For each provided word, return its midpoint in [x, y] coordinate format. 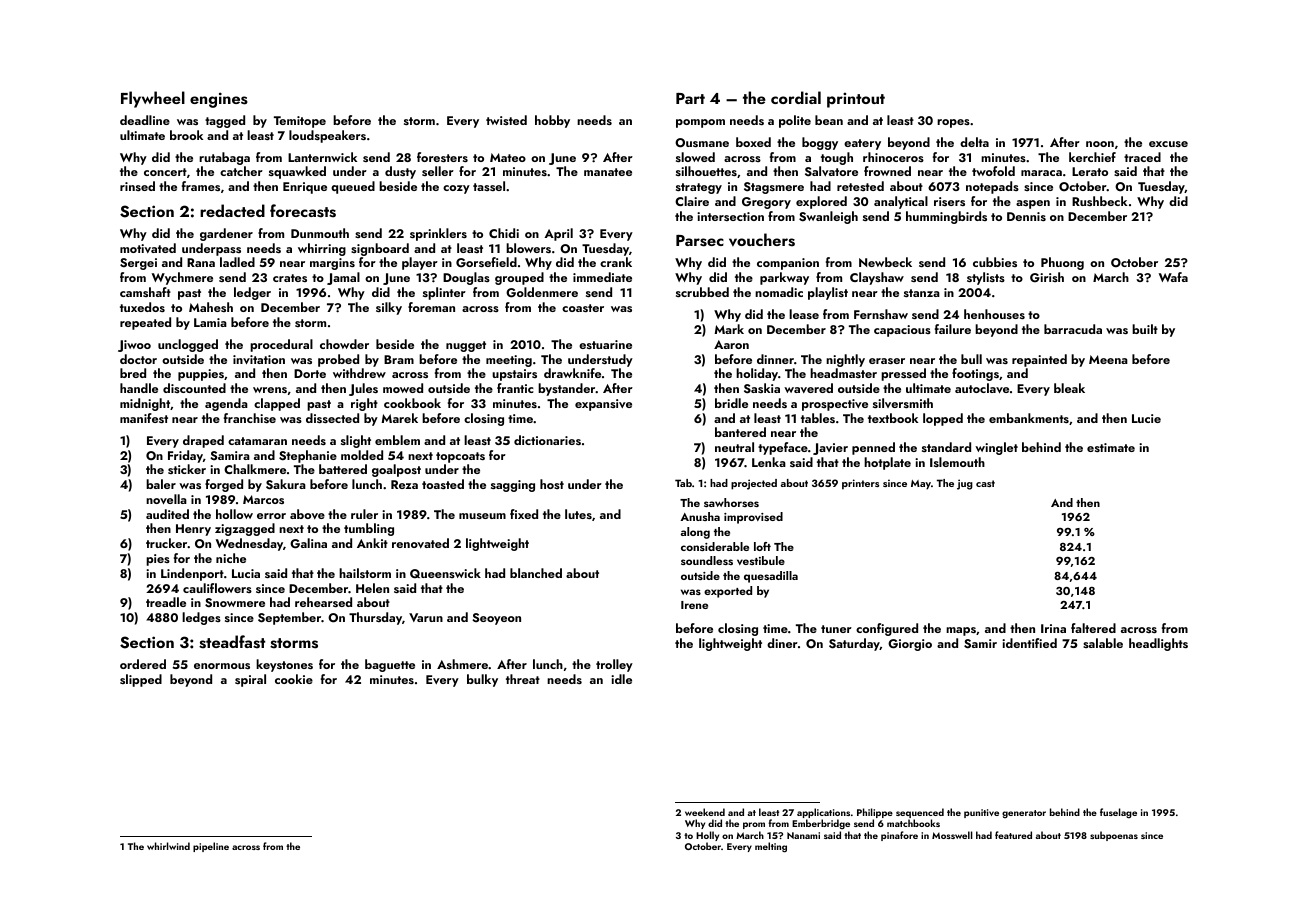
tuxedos [142, 307]
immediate [602, 277]
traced [1142, 157]
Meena [1108, 359]
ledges [201, 618]
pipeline [211, 847]
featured [1013, 835]
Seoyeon [496, 619]
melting [771, 847]
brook [186, 135]
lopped [943, 419]
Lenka [769, 462]
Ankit [372, 543]
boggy [820, 143]
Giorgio [910, 645]
